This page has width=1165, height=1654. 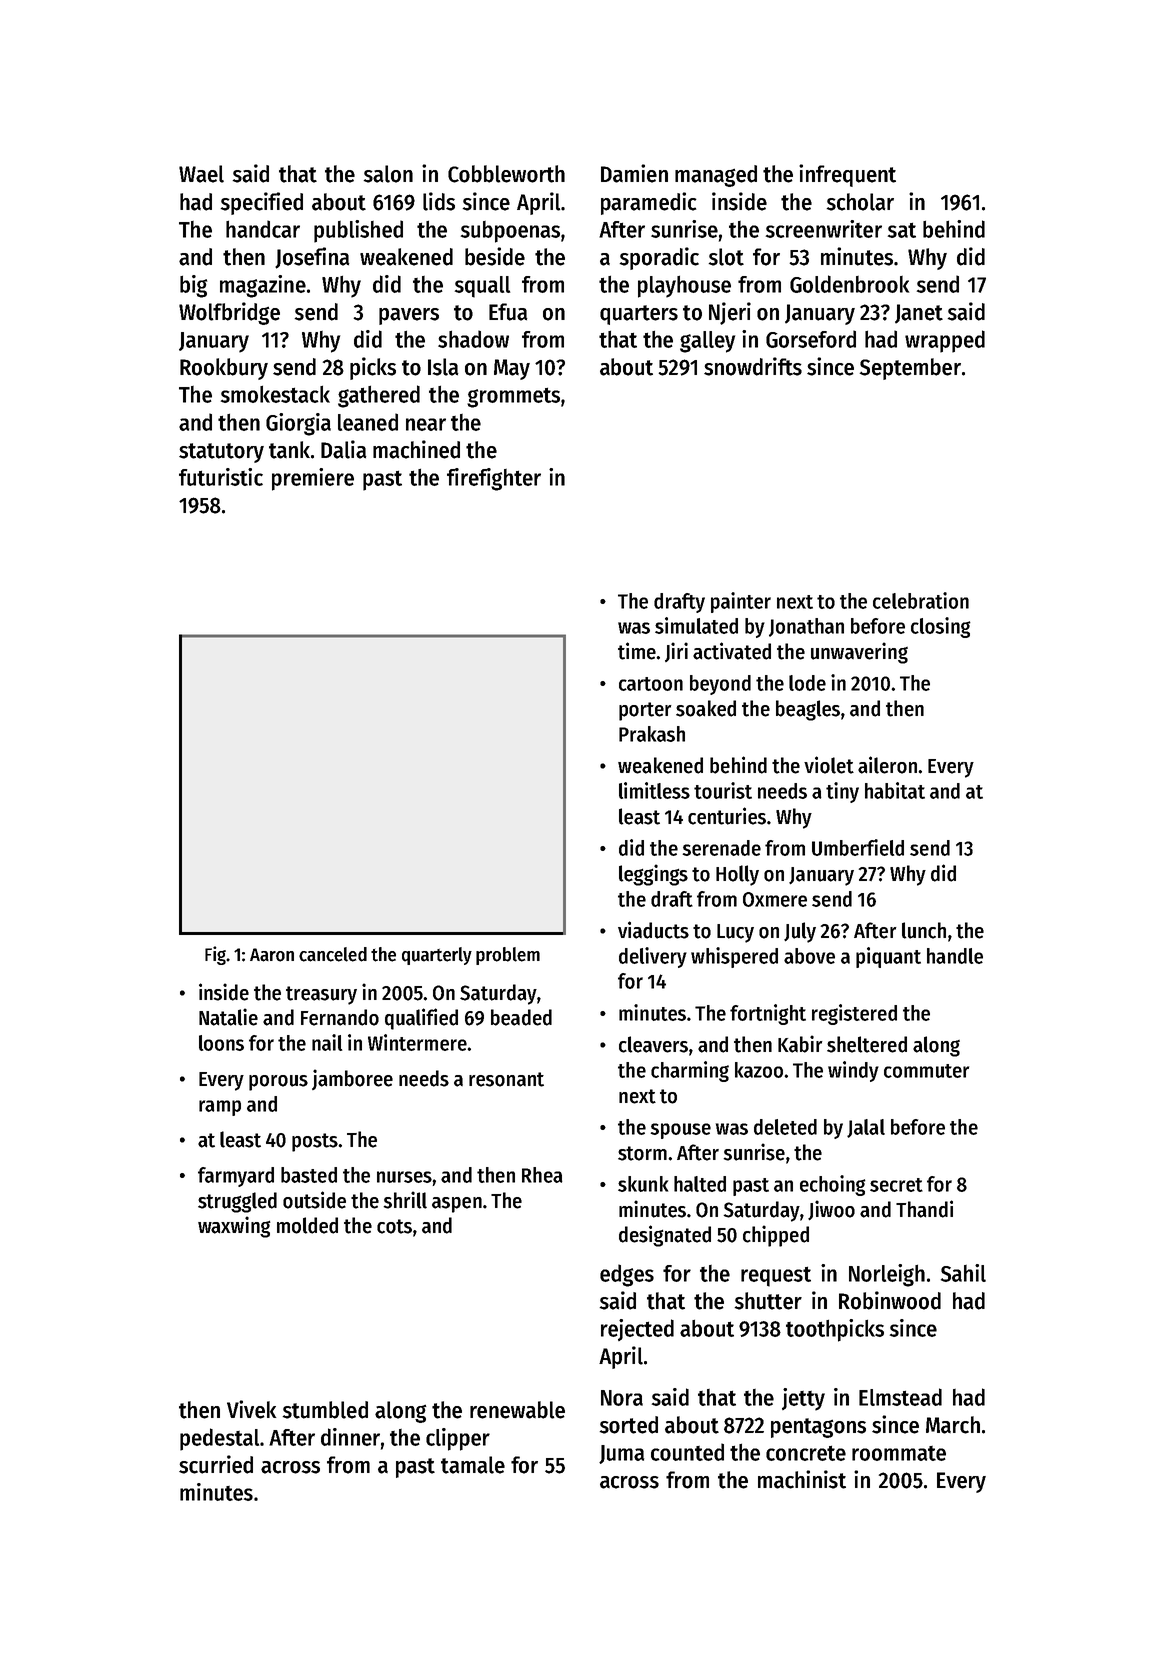 What do you see at coordinates (706, 708) in the page?
I see `soaked` at bounding box center [706, 708].
